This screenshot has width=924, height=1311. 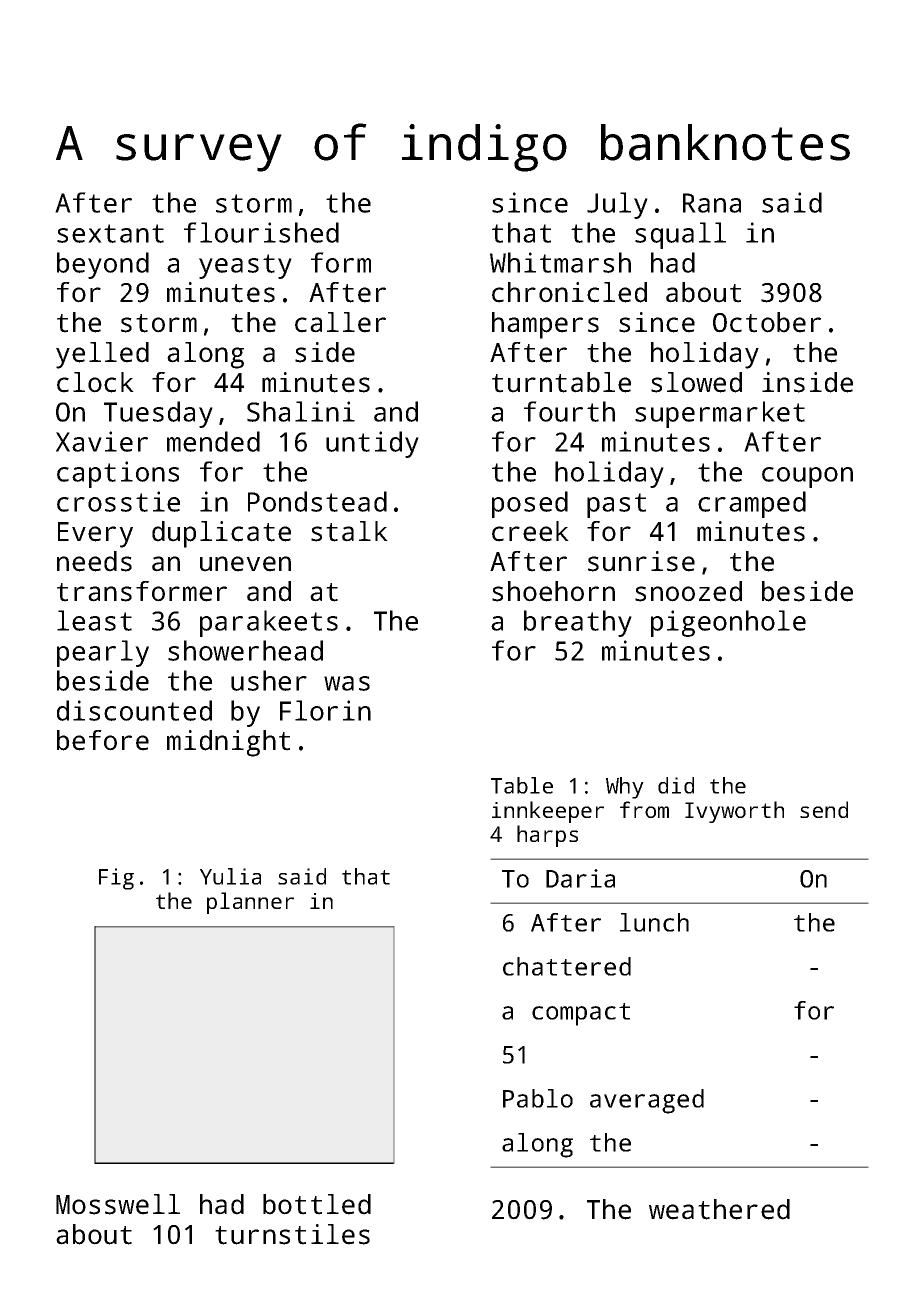 I want to click on Pablo, so click(x=538, y=1098).
